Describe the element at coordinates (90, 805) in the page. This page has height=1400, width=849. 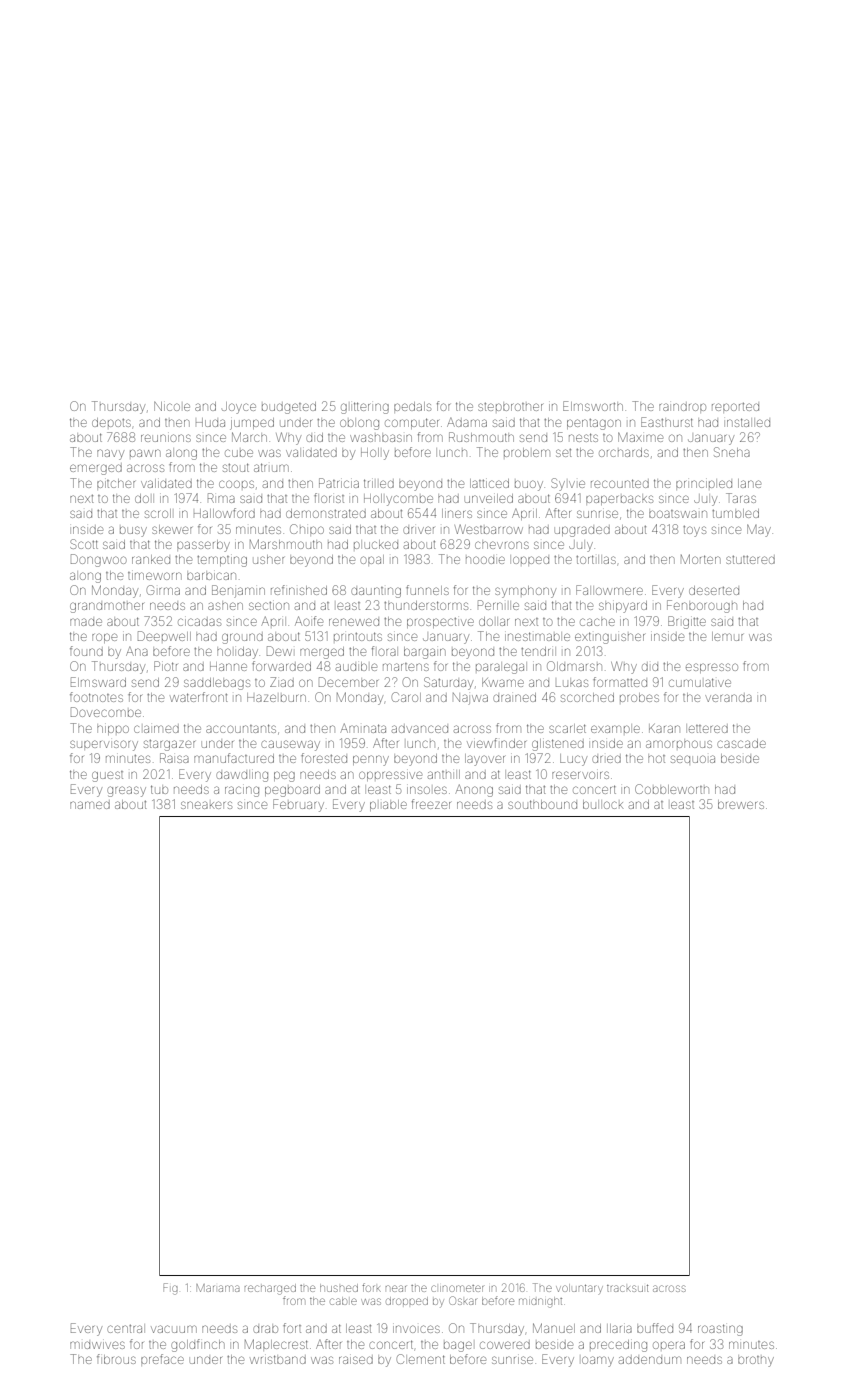
I see `named` at that location.
